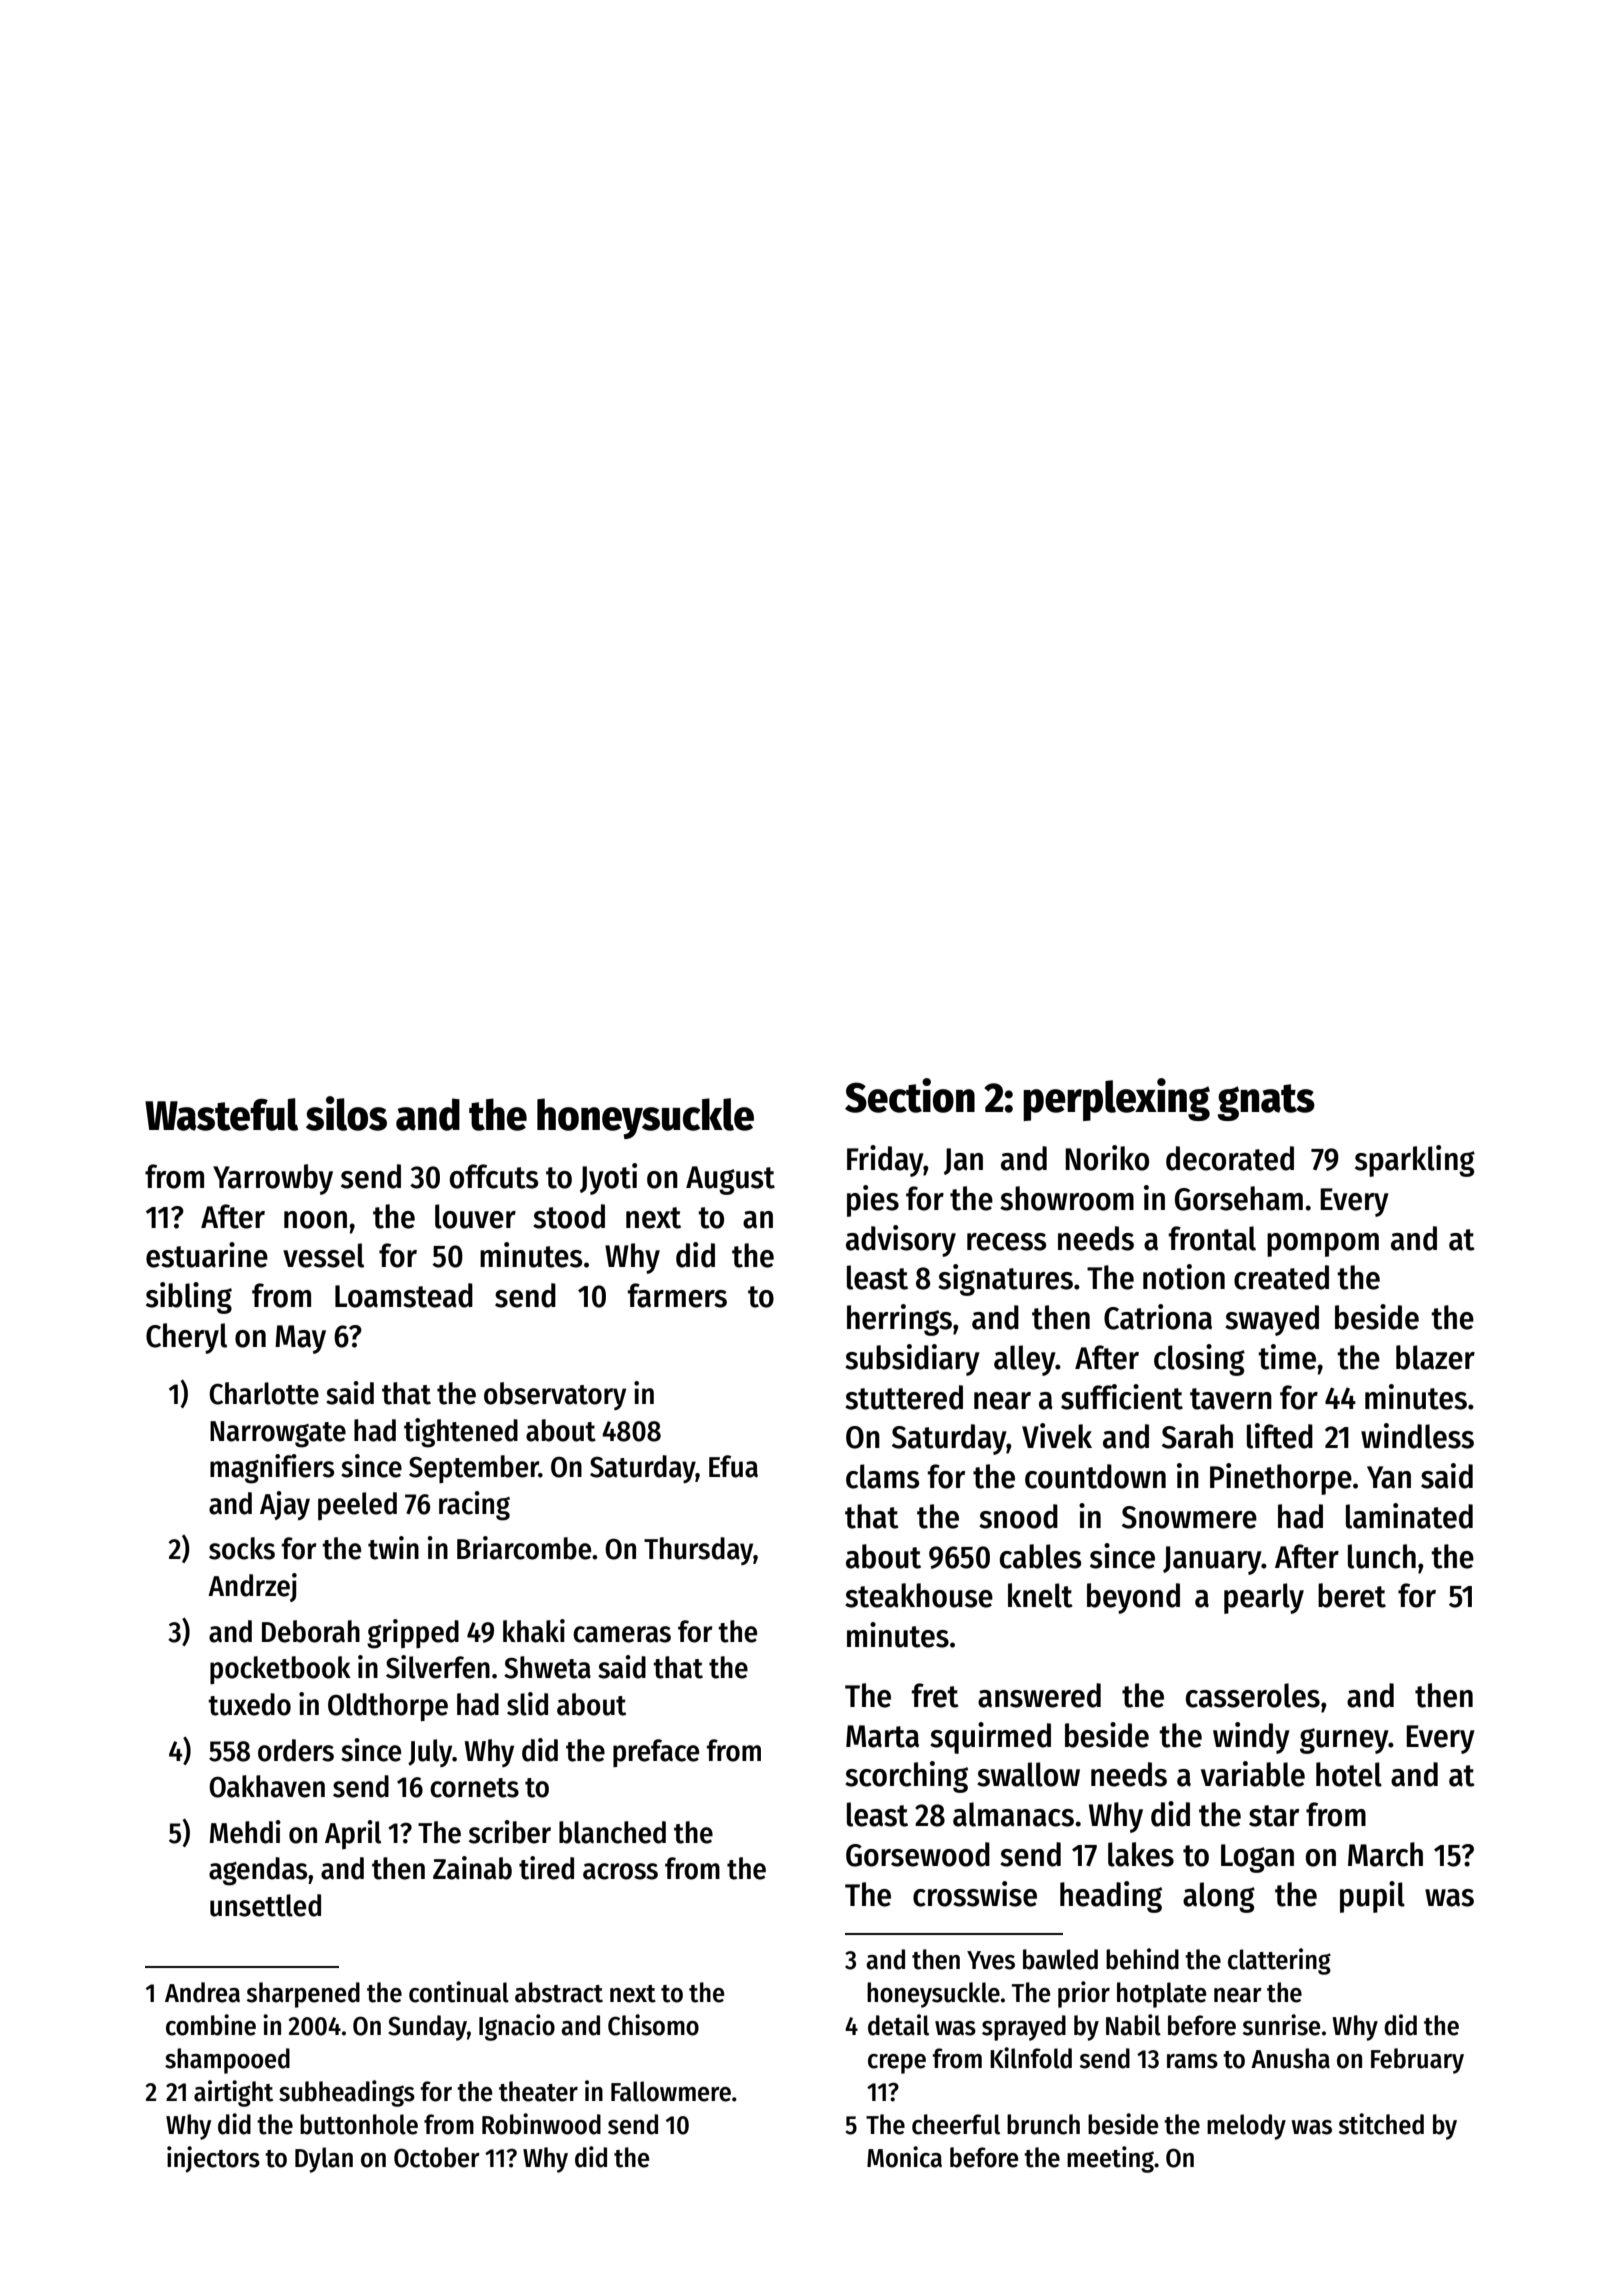 Image resolution: width=1620 pixels, height=2292 pixels. What do you see at coordinates (1417, 1436) in the page?
I see `windless` at bounding box center [1417, 1436].
